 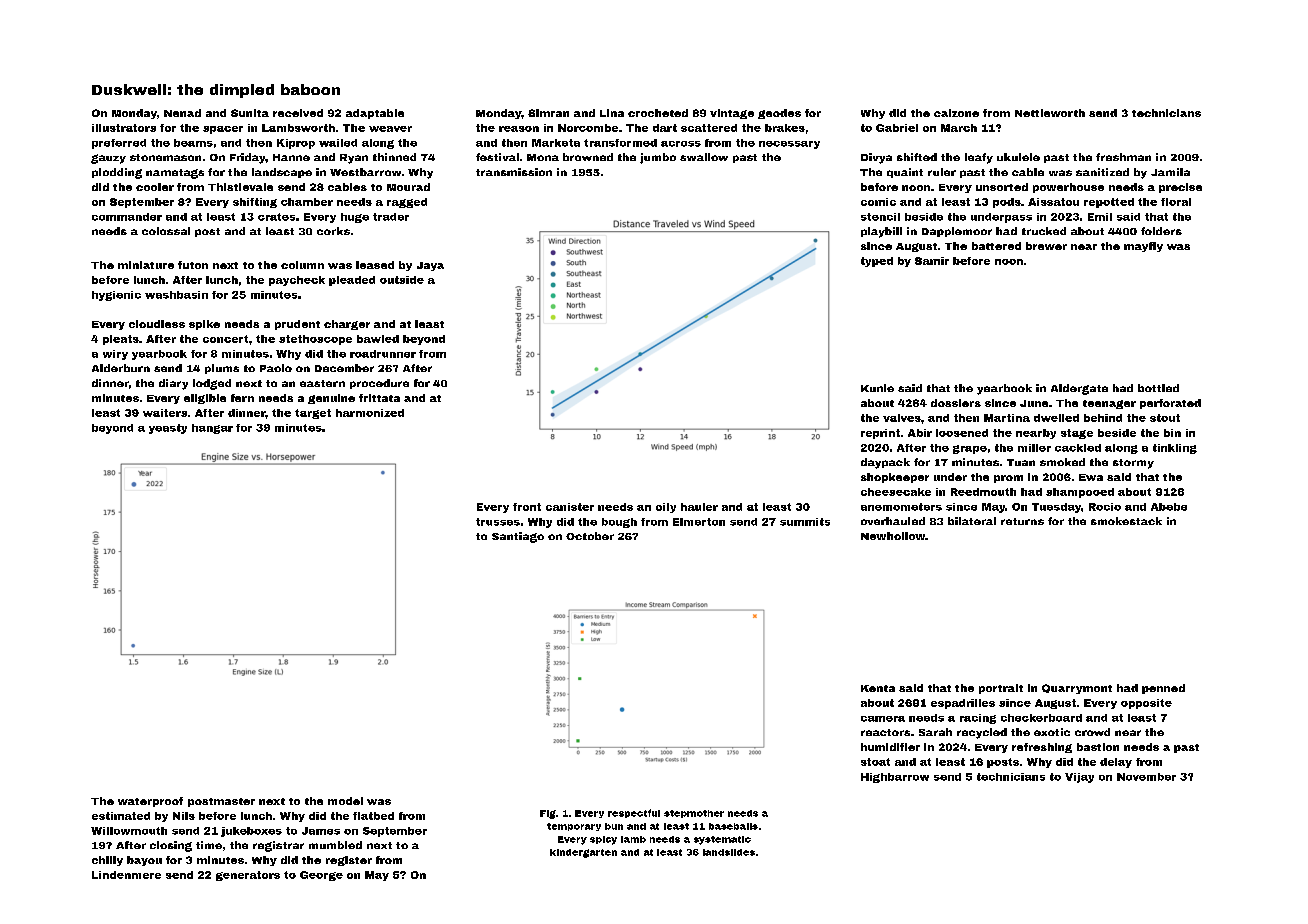 I want to click on procedure, so click(x=379, y=384).
